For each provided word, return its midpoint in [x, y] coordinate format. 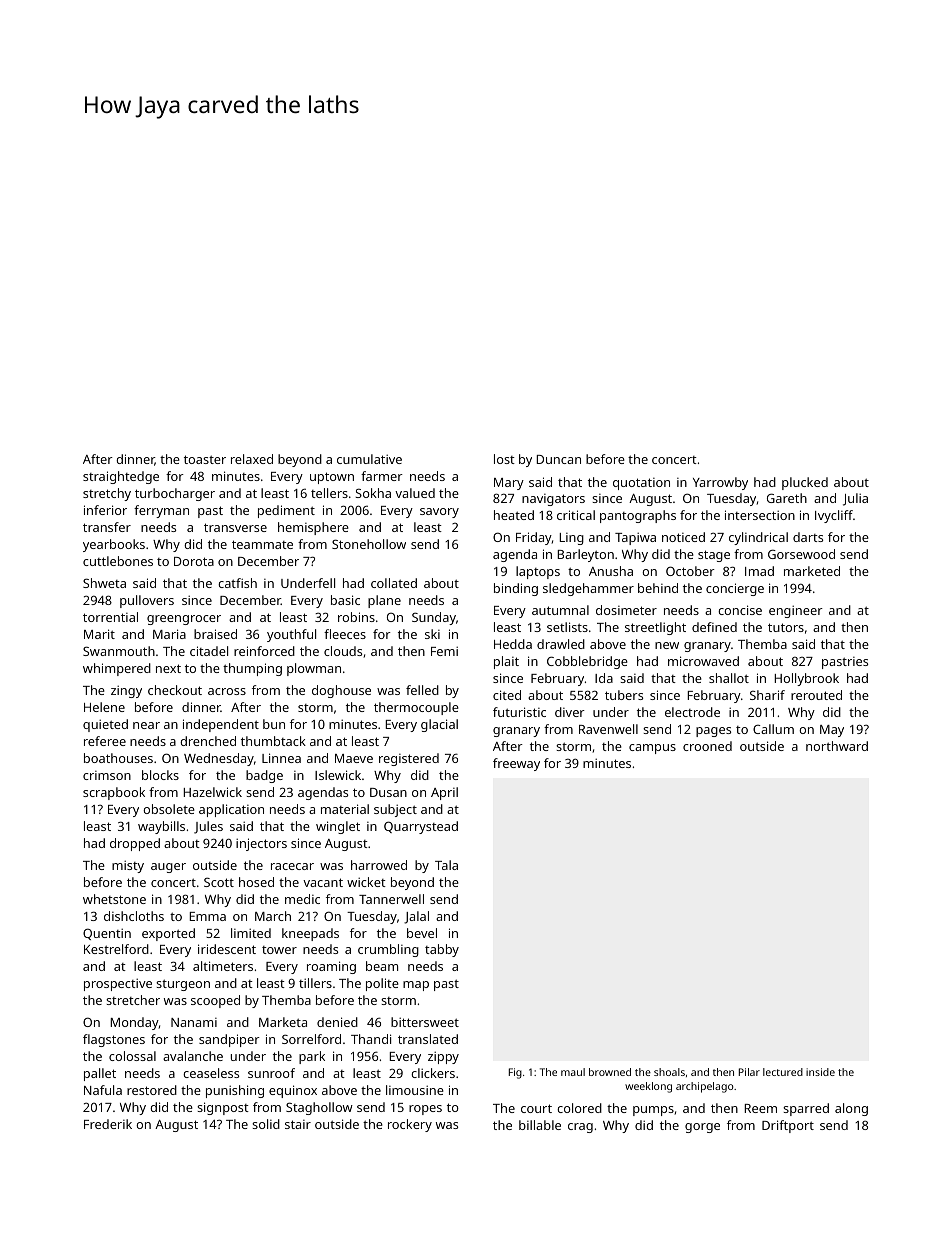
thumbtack [273, 741]
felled [422, 690]
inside [820, 1072]
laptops [538, 572]
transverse [235, 527]
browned [610, 1072]
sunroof [271, 1073]
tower [279, 950]
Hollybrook [806, 679]
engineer [796, 611]
